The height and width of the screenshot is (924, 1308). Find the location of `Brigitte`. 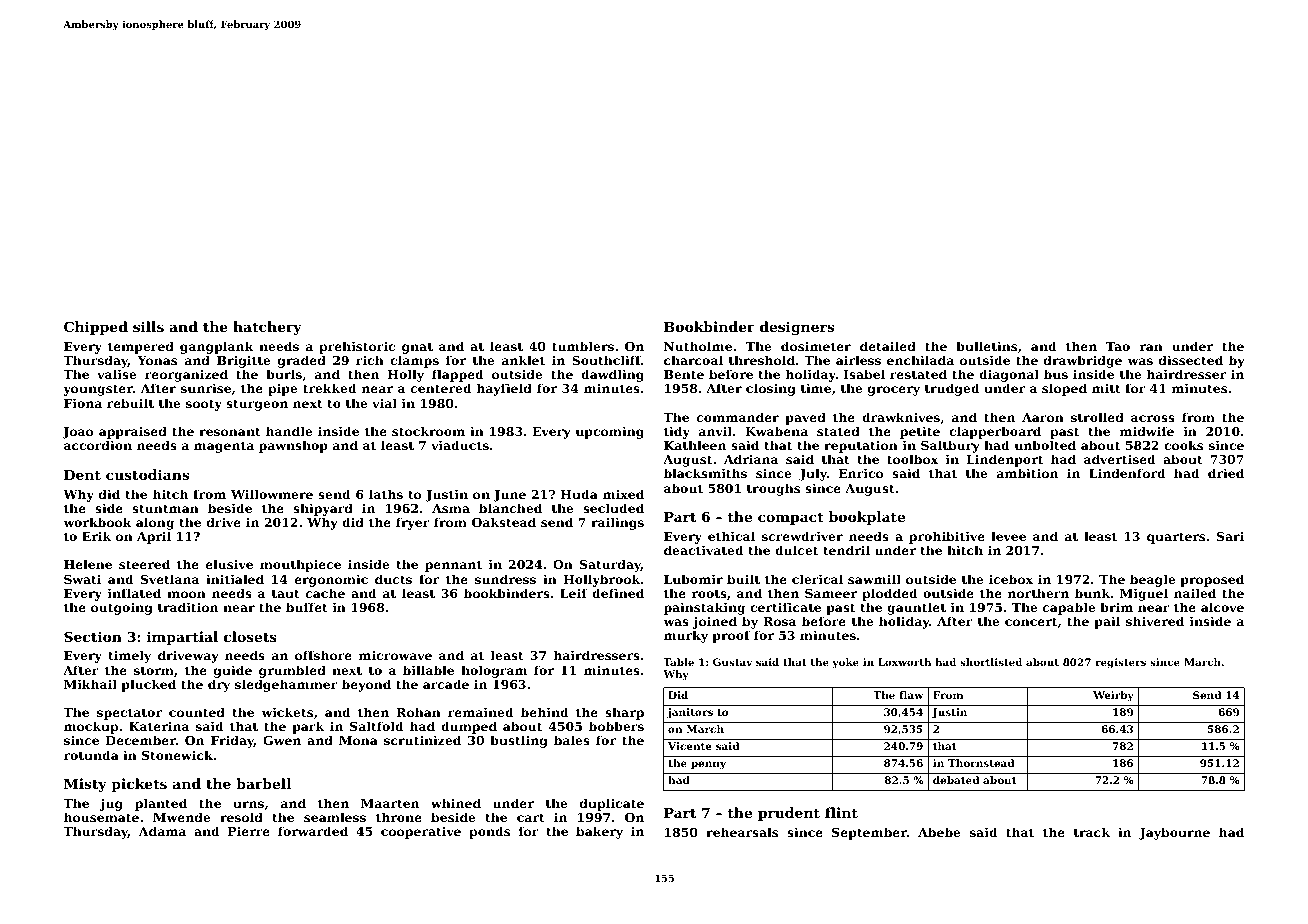

Brigitte is located at coordinates (243, 361).
